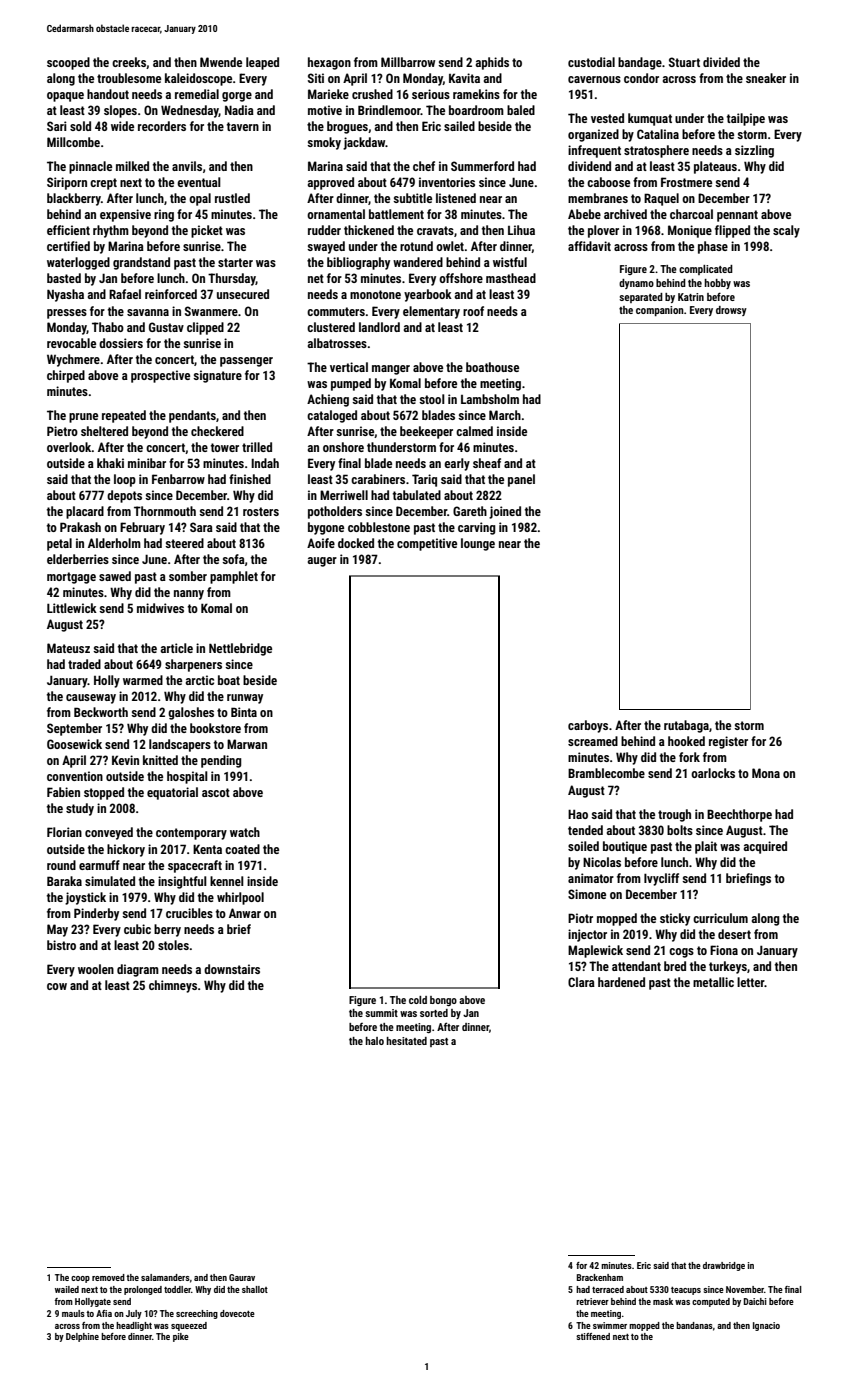 Image resolution: width=849 pixels, height=1400 pixels. Describe the element at coordinates (57, 986) in the image. I see `cow` at that location.
